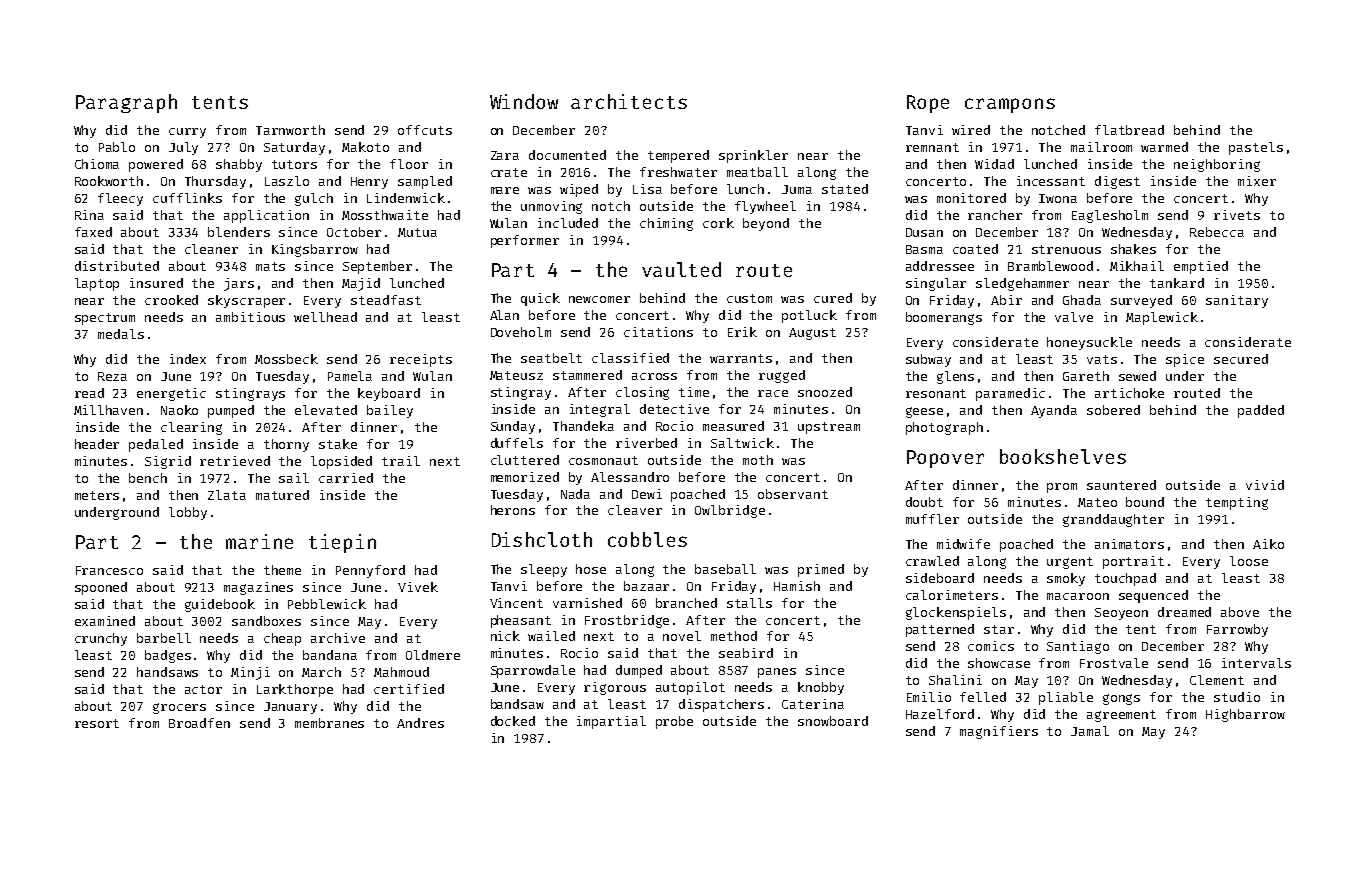 This screenshot has height=887, width=1372. Describe the element at coordinates (513, 427) in the screenshot. I see `Sunday` at that location.
